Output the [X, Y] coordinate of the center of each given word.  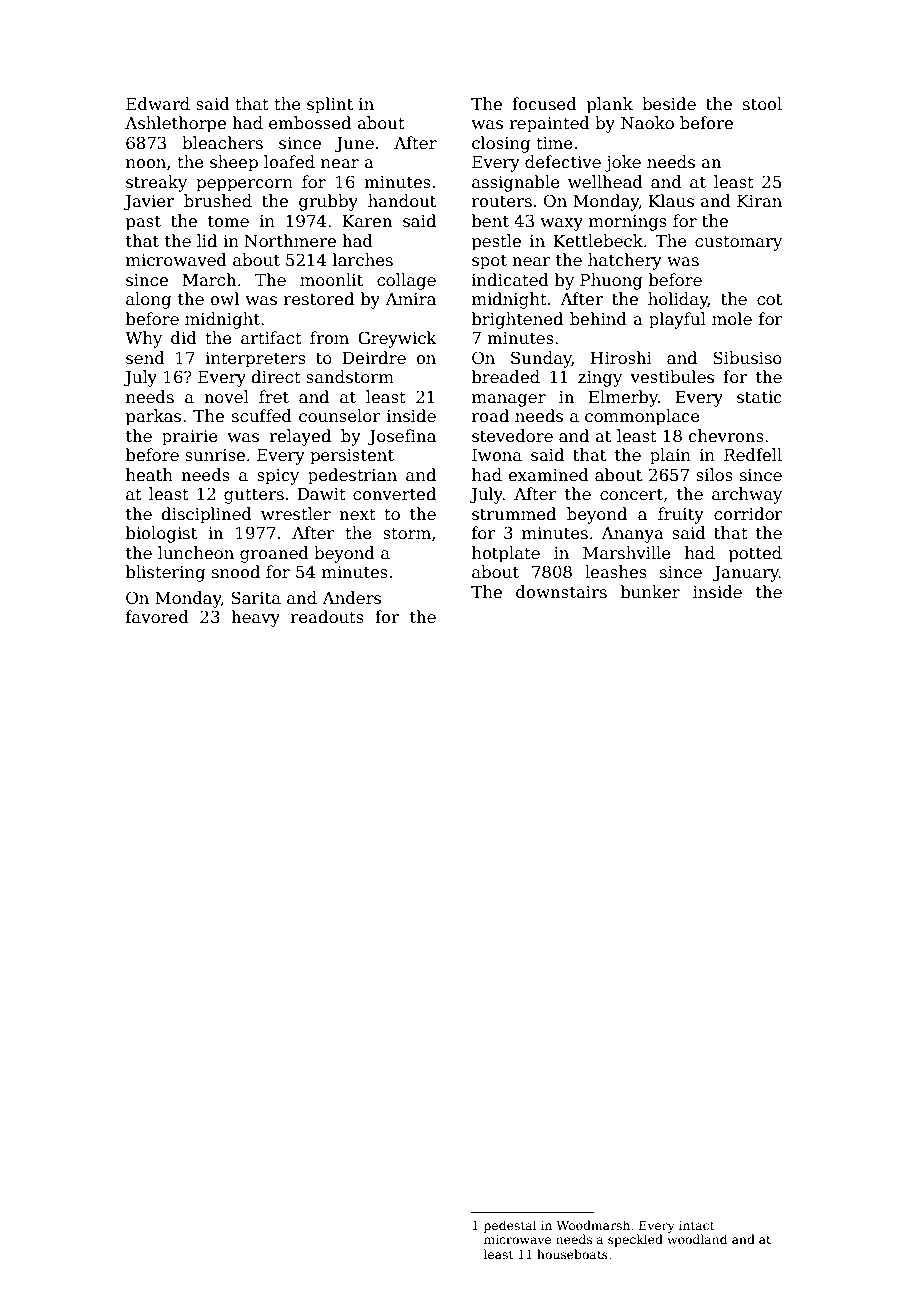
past [143, 223]
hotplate [506, 554]
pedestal [510, 1226]
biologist [161, 534]
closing [501, 144]
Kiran [759, 201]
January [746, 574]
